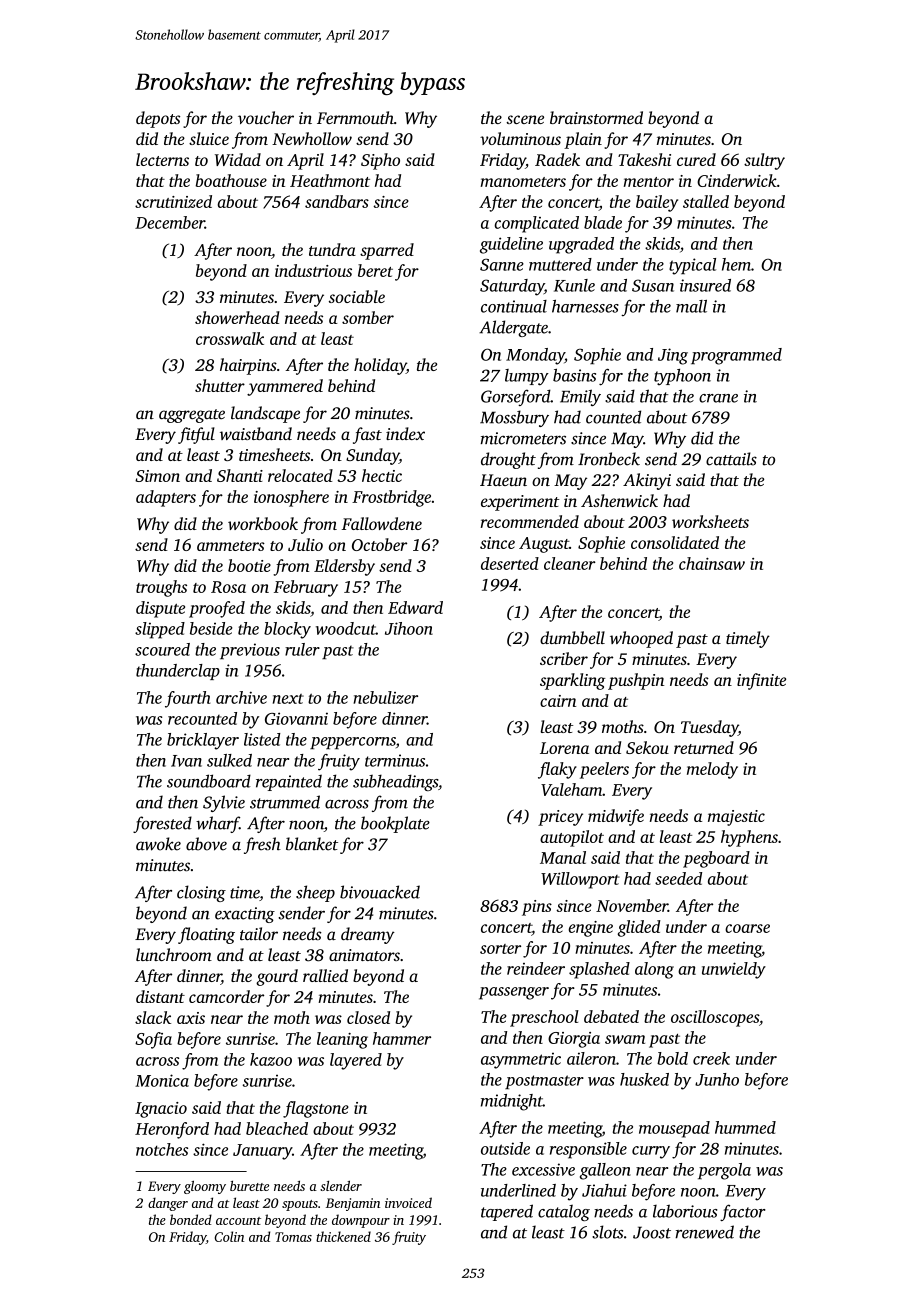 This screenshot has height=1314, width=924. I want to click on manometers, so click(523, 182).
